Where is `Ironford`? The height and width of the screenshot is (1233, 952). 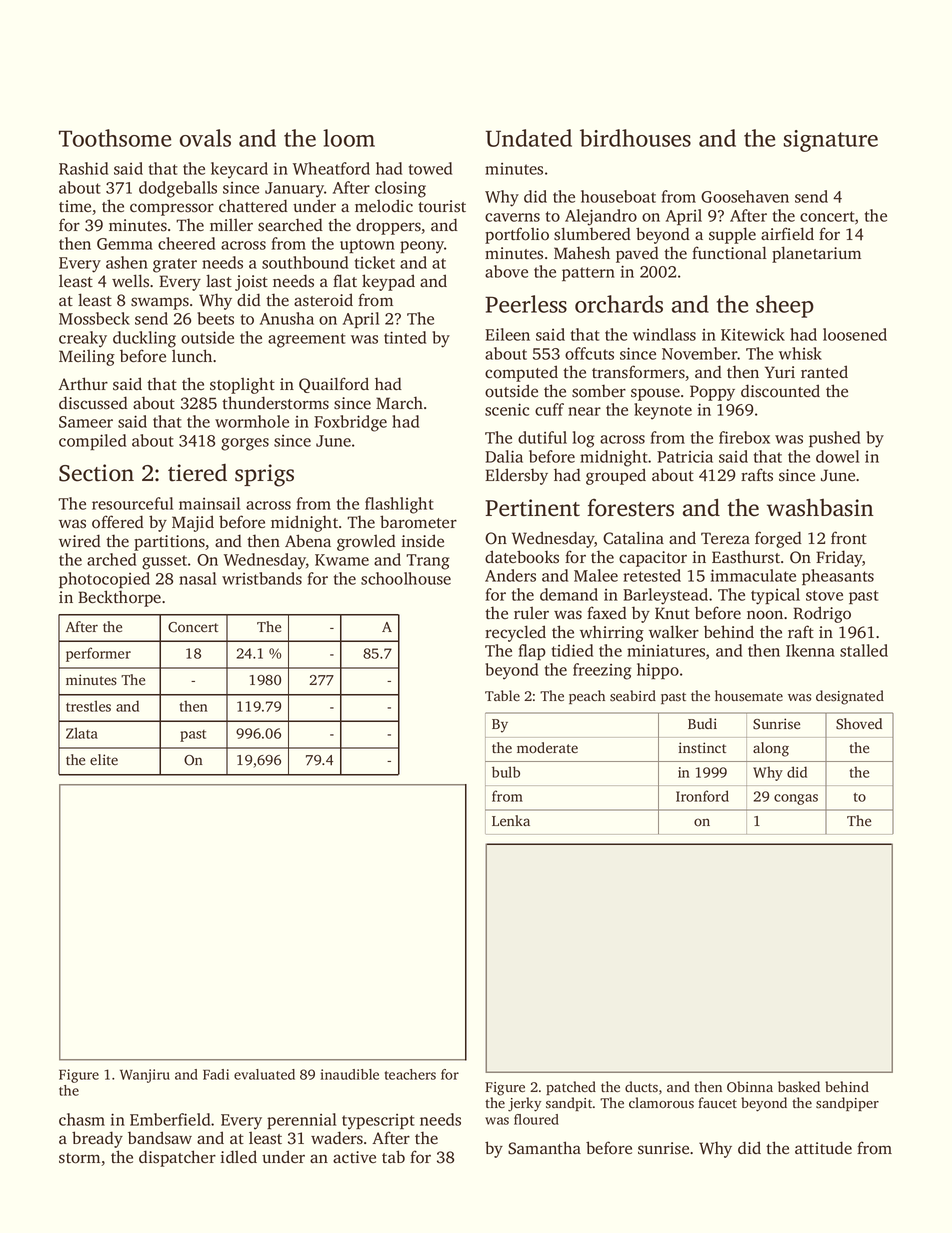
Ironford is located at coordinates (702, 796).
